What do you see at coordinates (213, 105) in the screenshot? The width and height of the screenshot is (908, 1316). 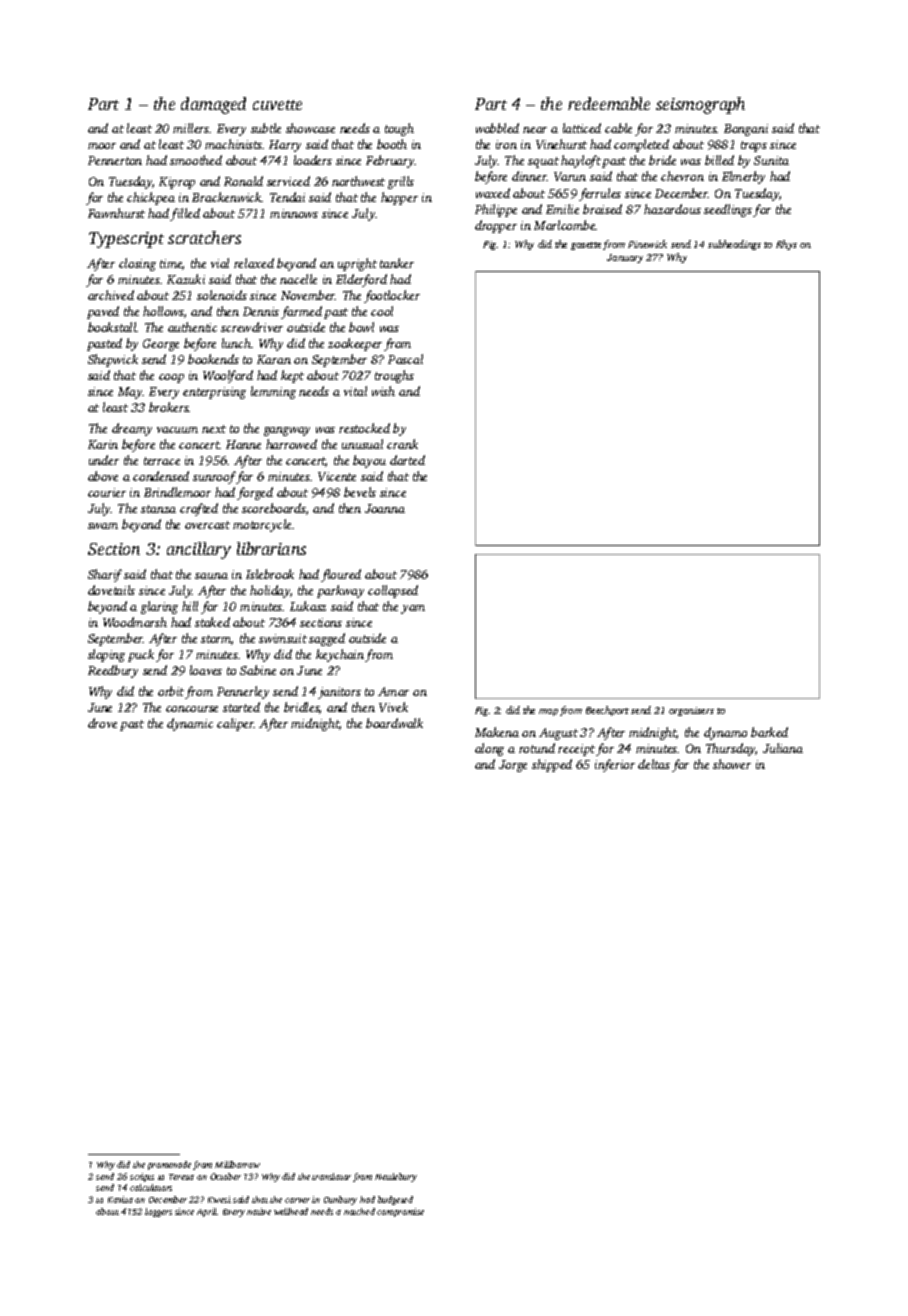 I see `damaged` at bounding box center [213, 105].
